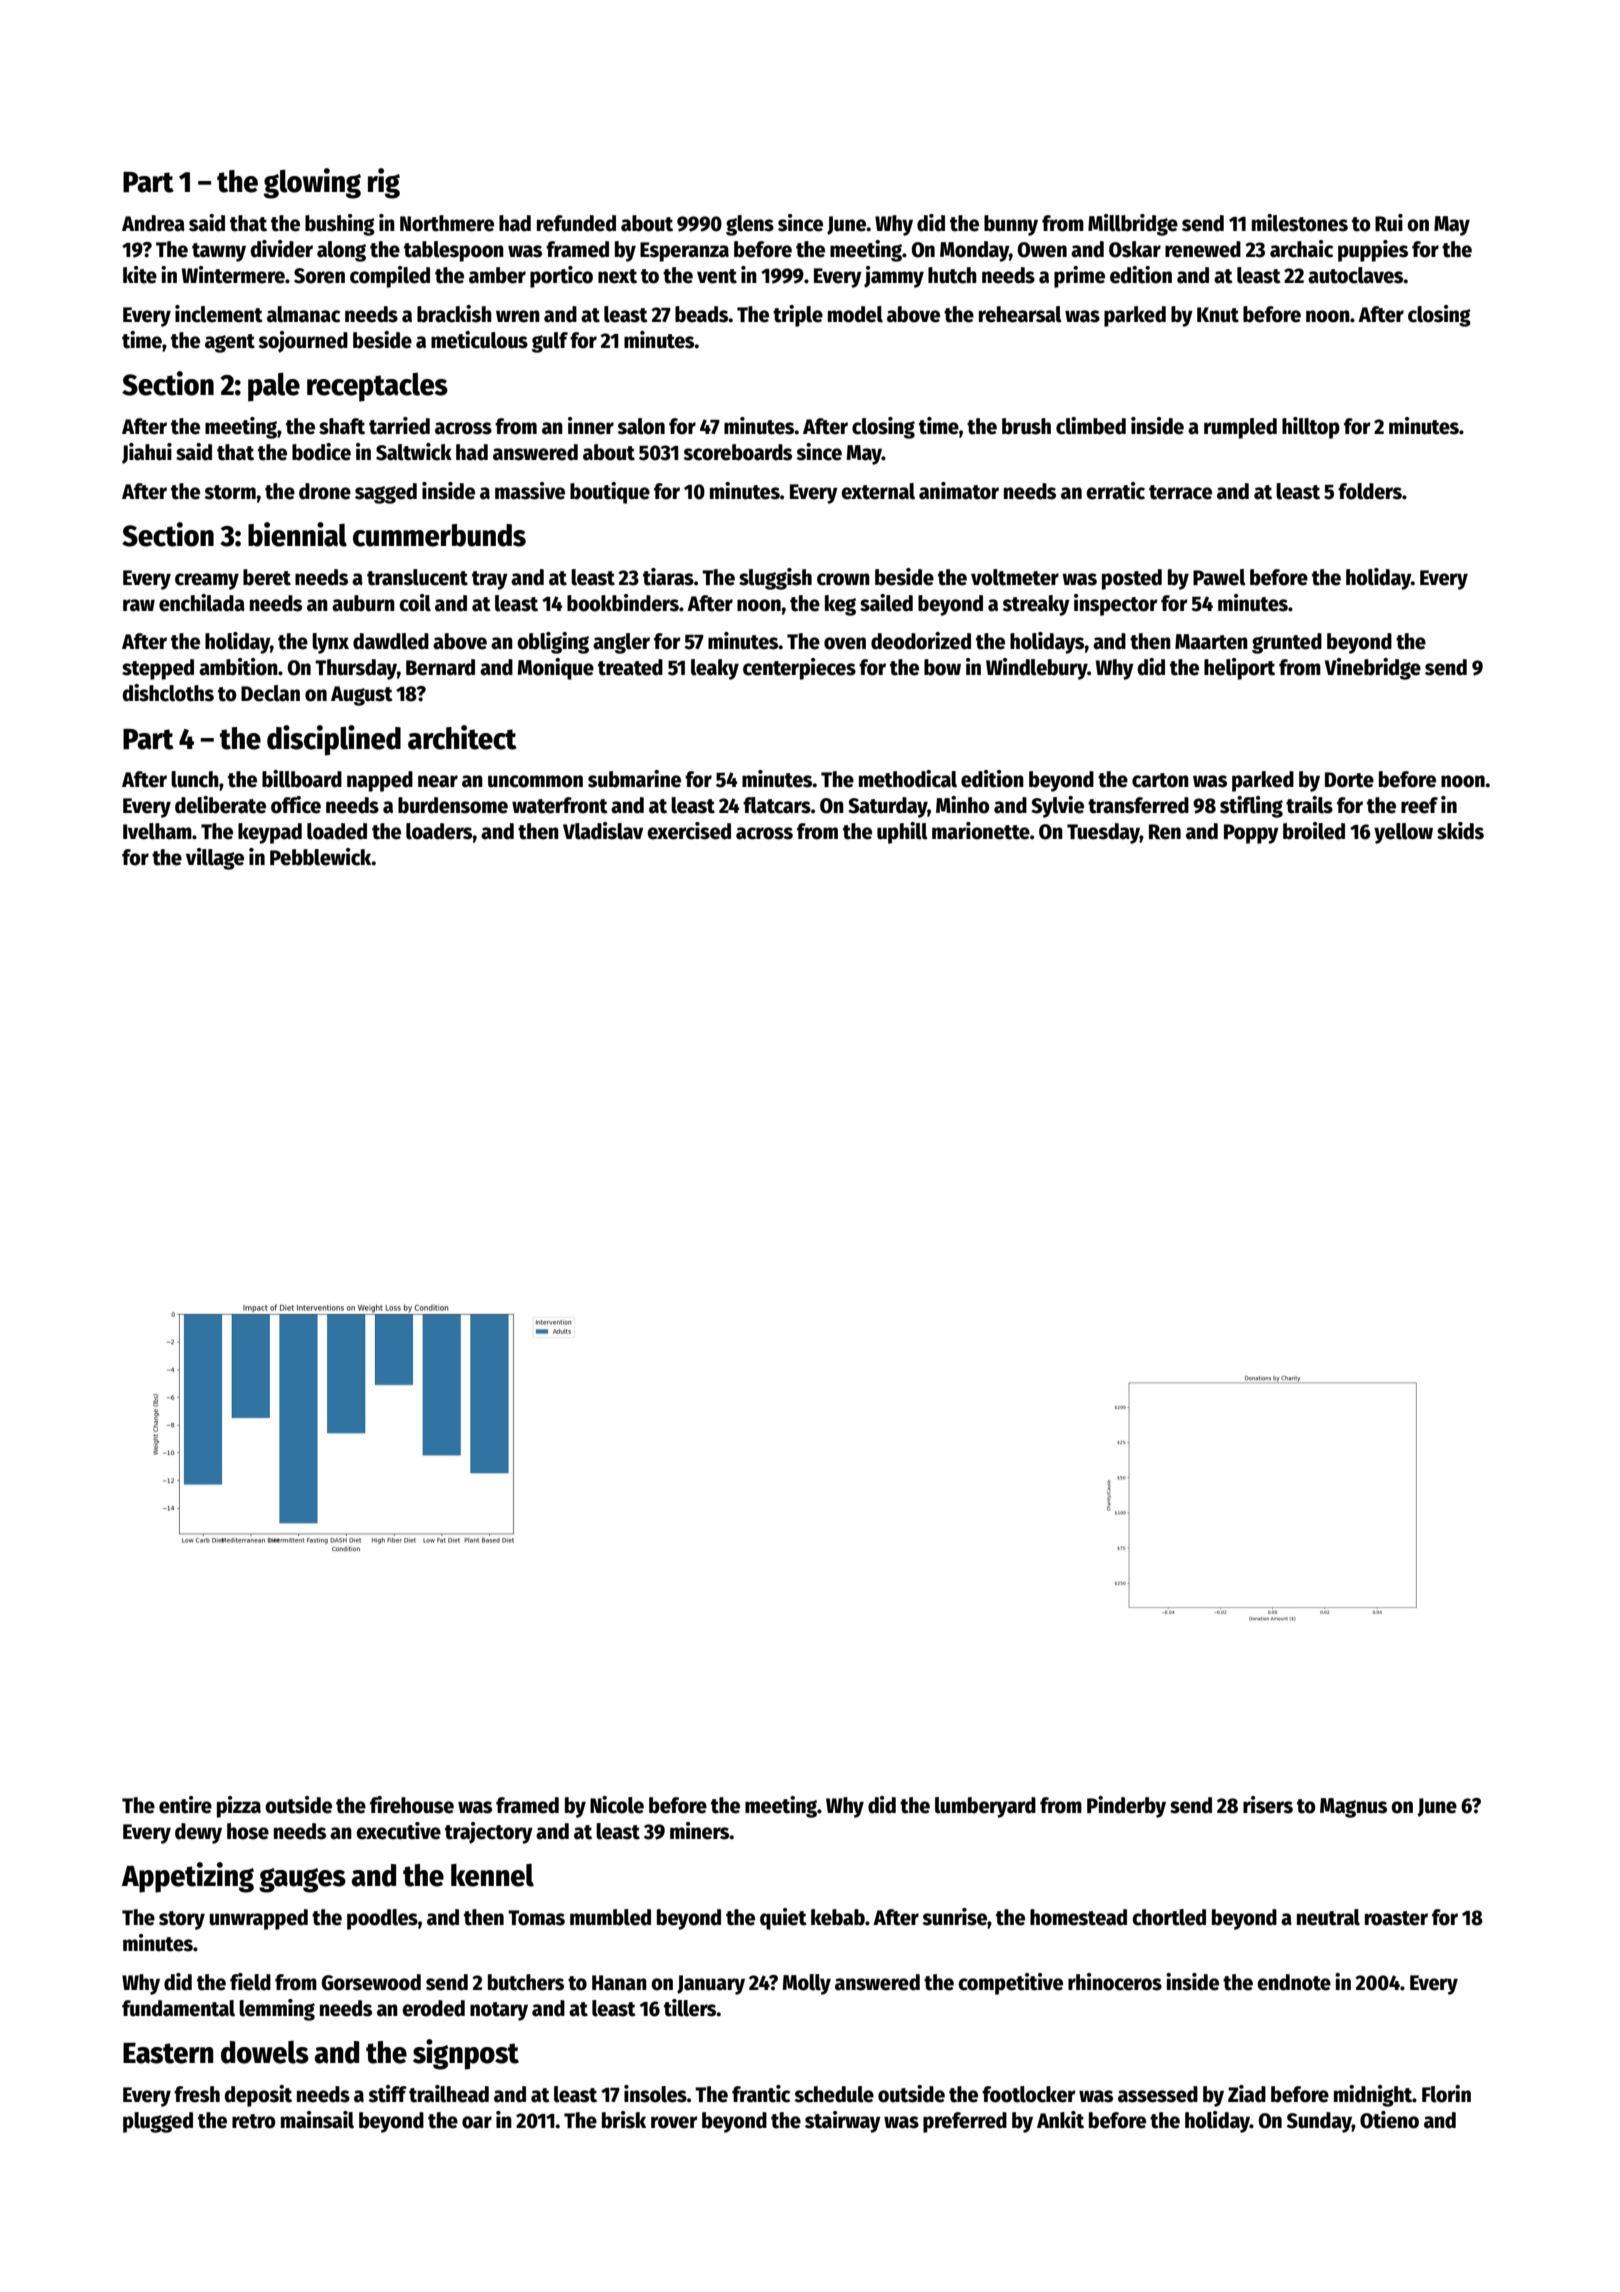  I want to click on firehouse, so click(412, 1805).
